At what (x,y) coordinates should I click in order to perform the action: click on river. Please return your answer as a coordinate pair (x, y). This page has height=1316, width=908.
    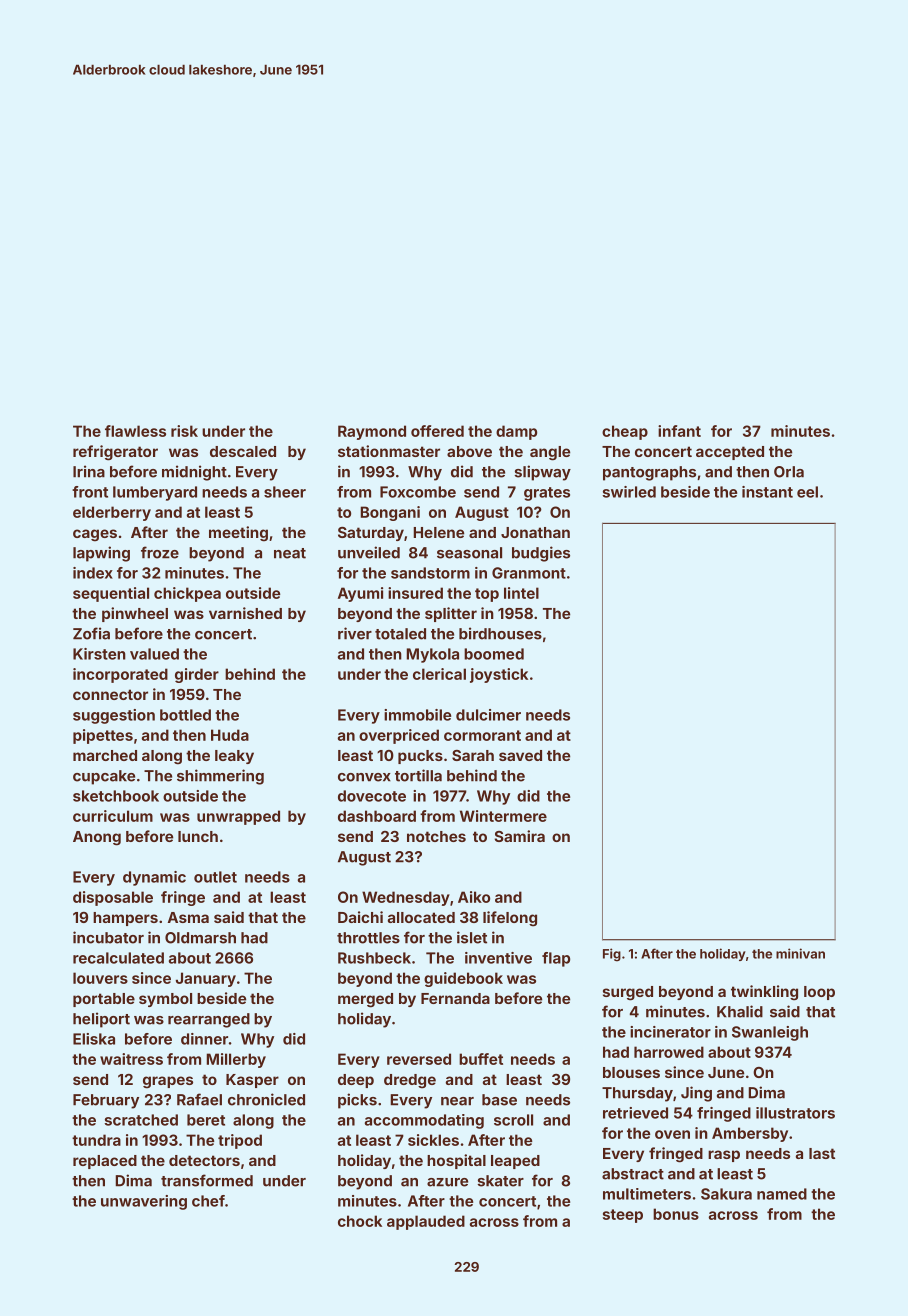
    Looking at the image, I should click on (355, 633).
